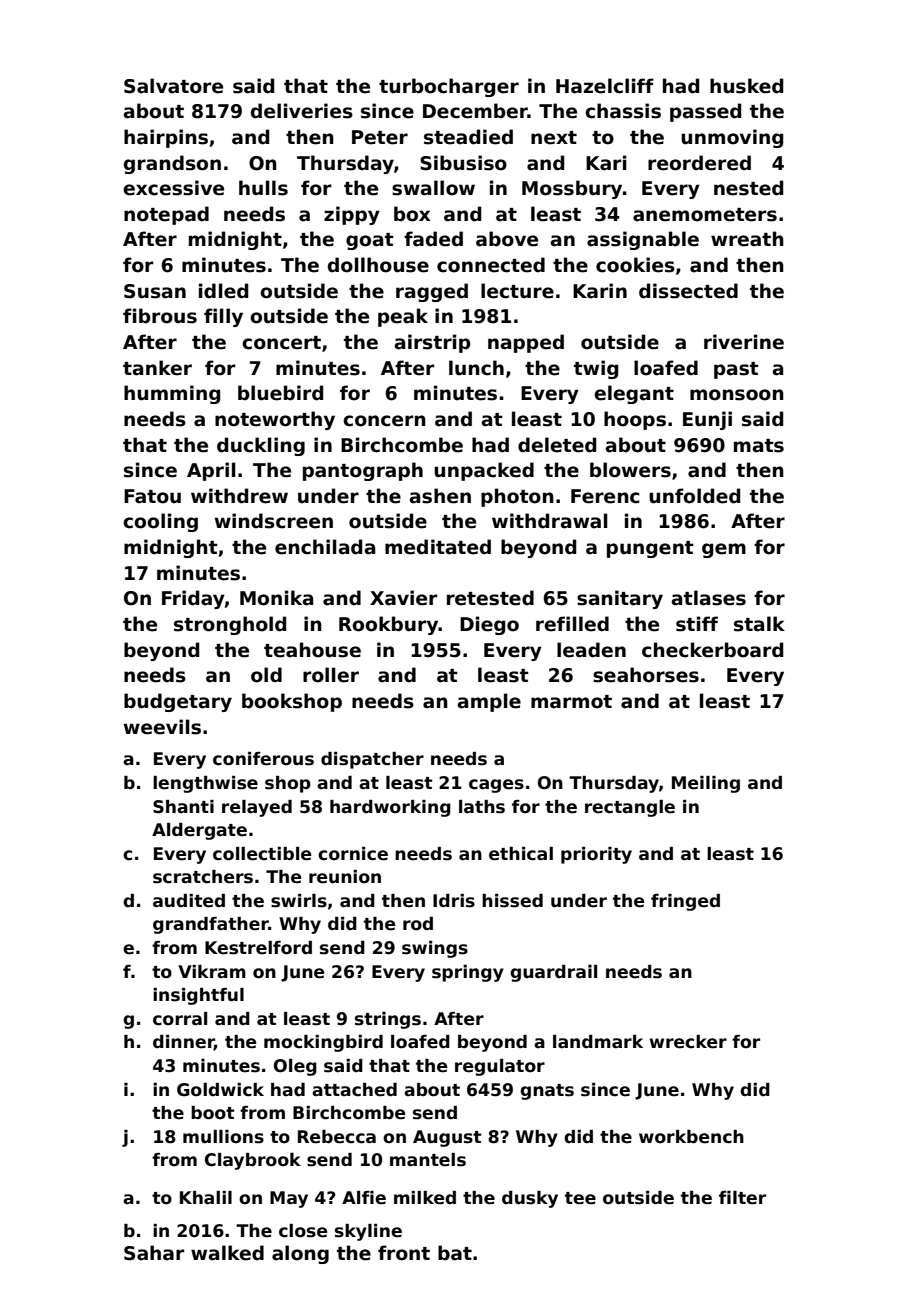  What do you see at coordinates (742, 1198) in the page?
I see `filter` at bounding box center [742, 1198].
